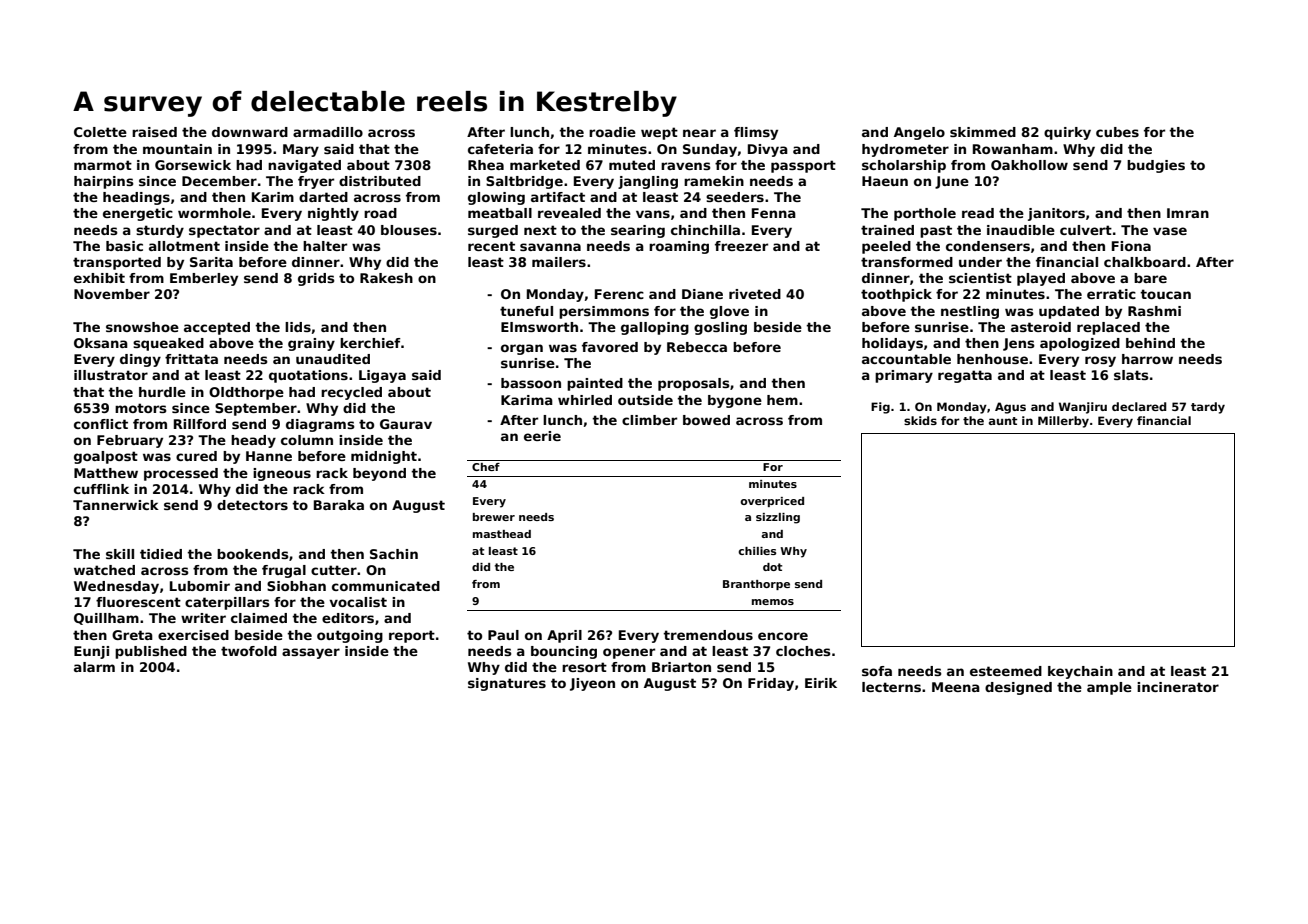  I want to click on marketed, so click(545, 165).
